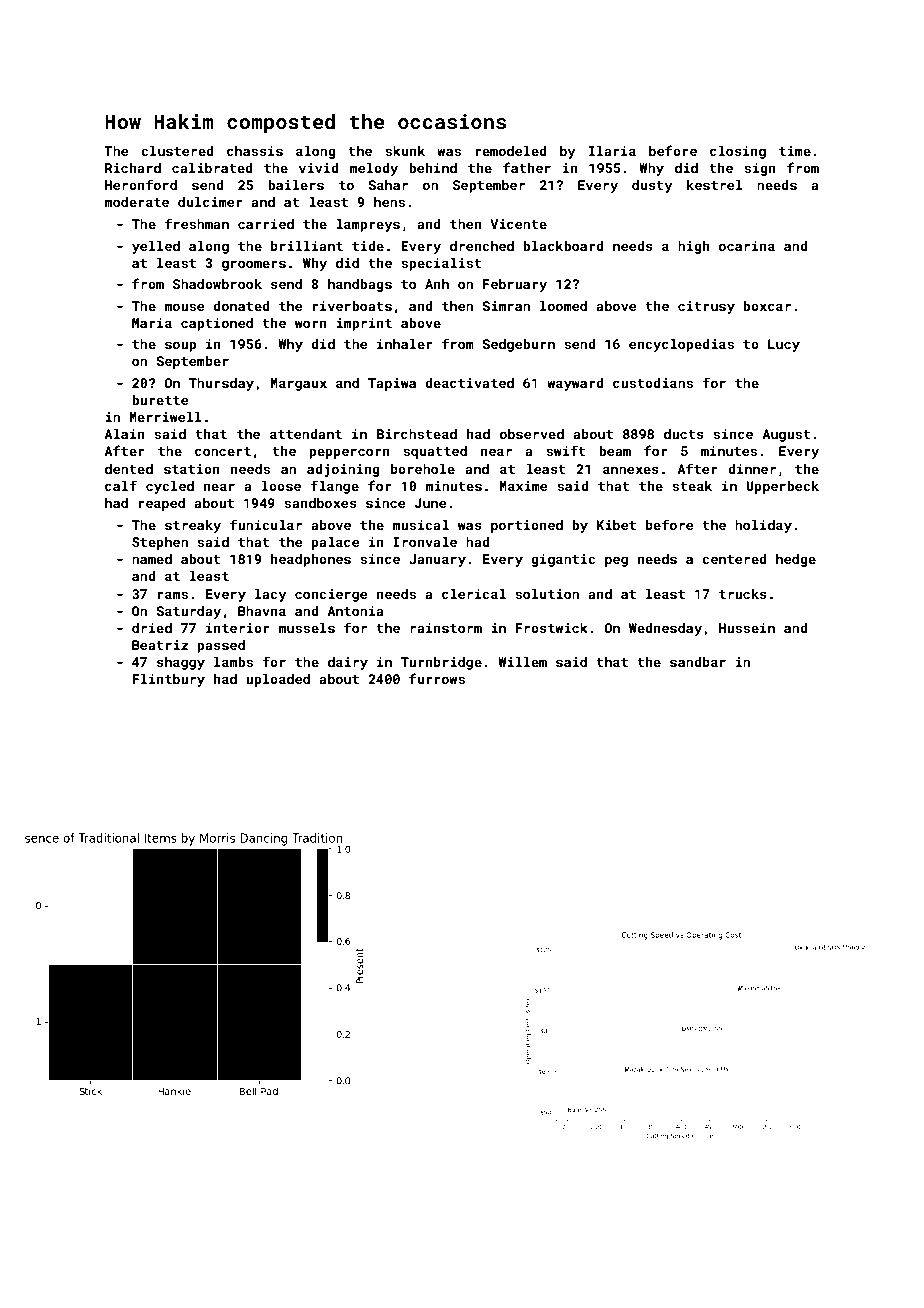 The height and width of the document is (1308, 924). I want to click on behind, so click(433, 168).
